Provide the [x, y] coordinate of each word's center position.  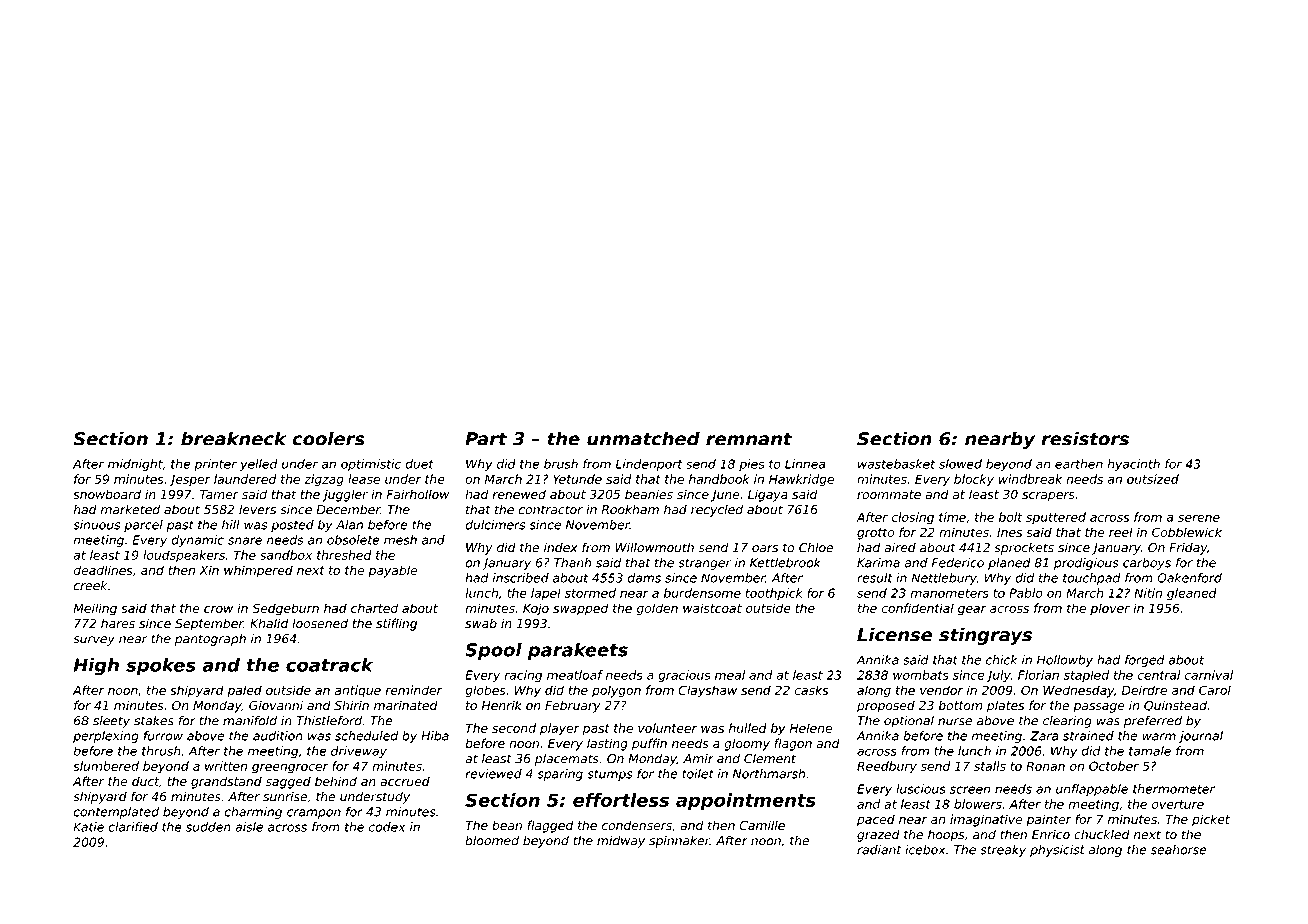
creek [90, 586]
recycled [717, 511]
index [561, 547]
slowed [960, 464]
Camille [762, 825]
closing [912, 518]
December [348, 510]
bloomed [492, 841]
